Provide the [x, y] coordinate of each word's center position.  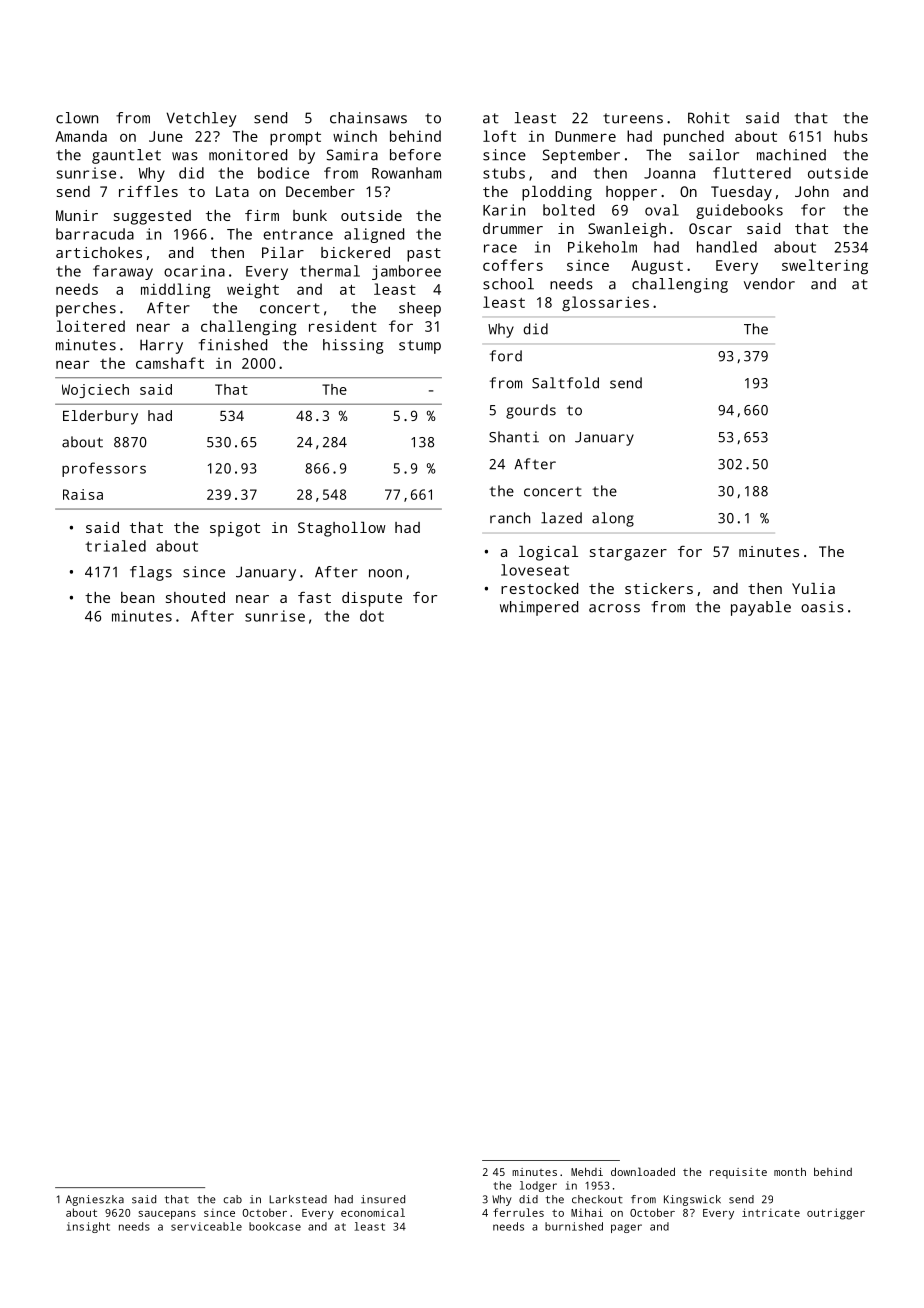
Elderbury [100, 417]
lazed [561, 518]
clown [77, 118]
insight [88, 1227]
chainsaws [368, 118]
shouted [195, 597]
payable [761, 608]
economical [373, 1212]
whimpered [539, 608]
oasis [822, 607]
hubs [851, 136]
